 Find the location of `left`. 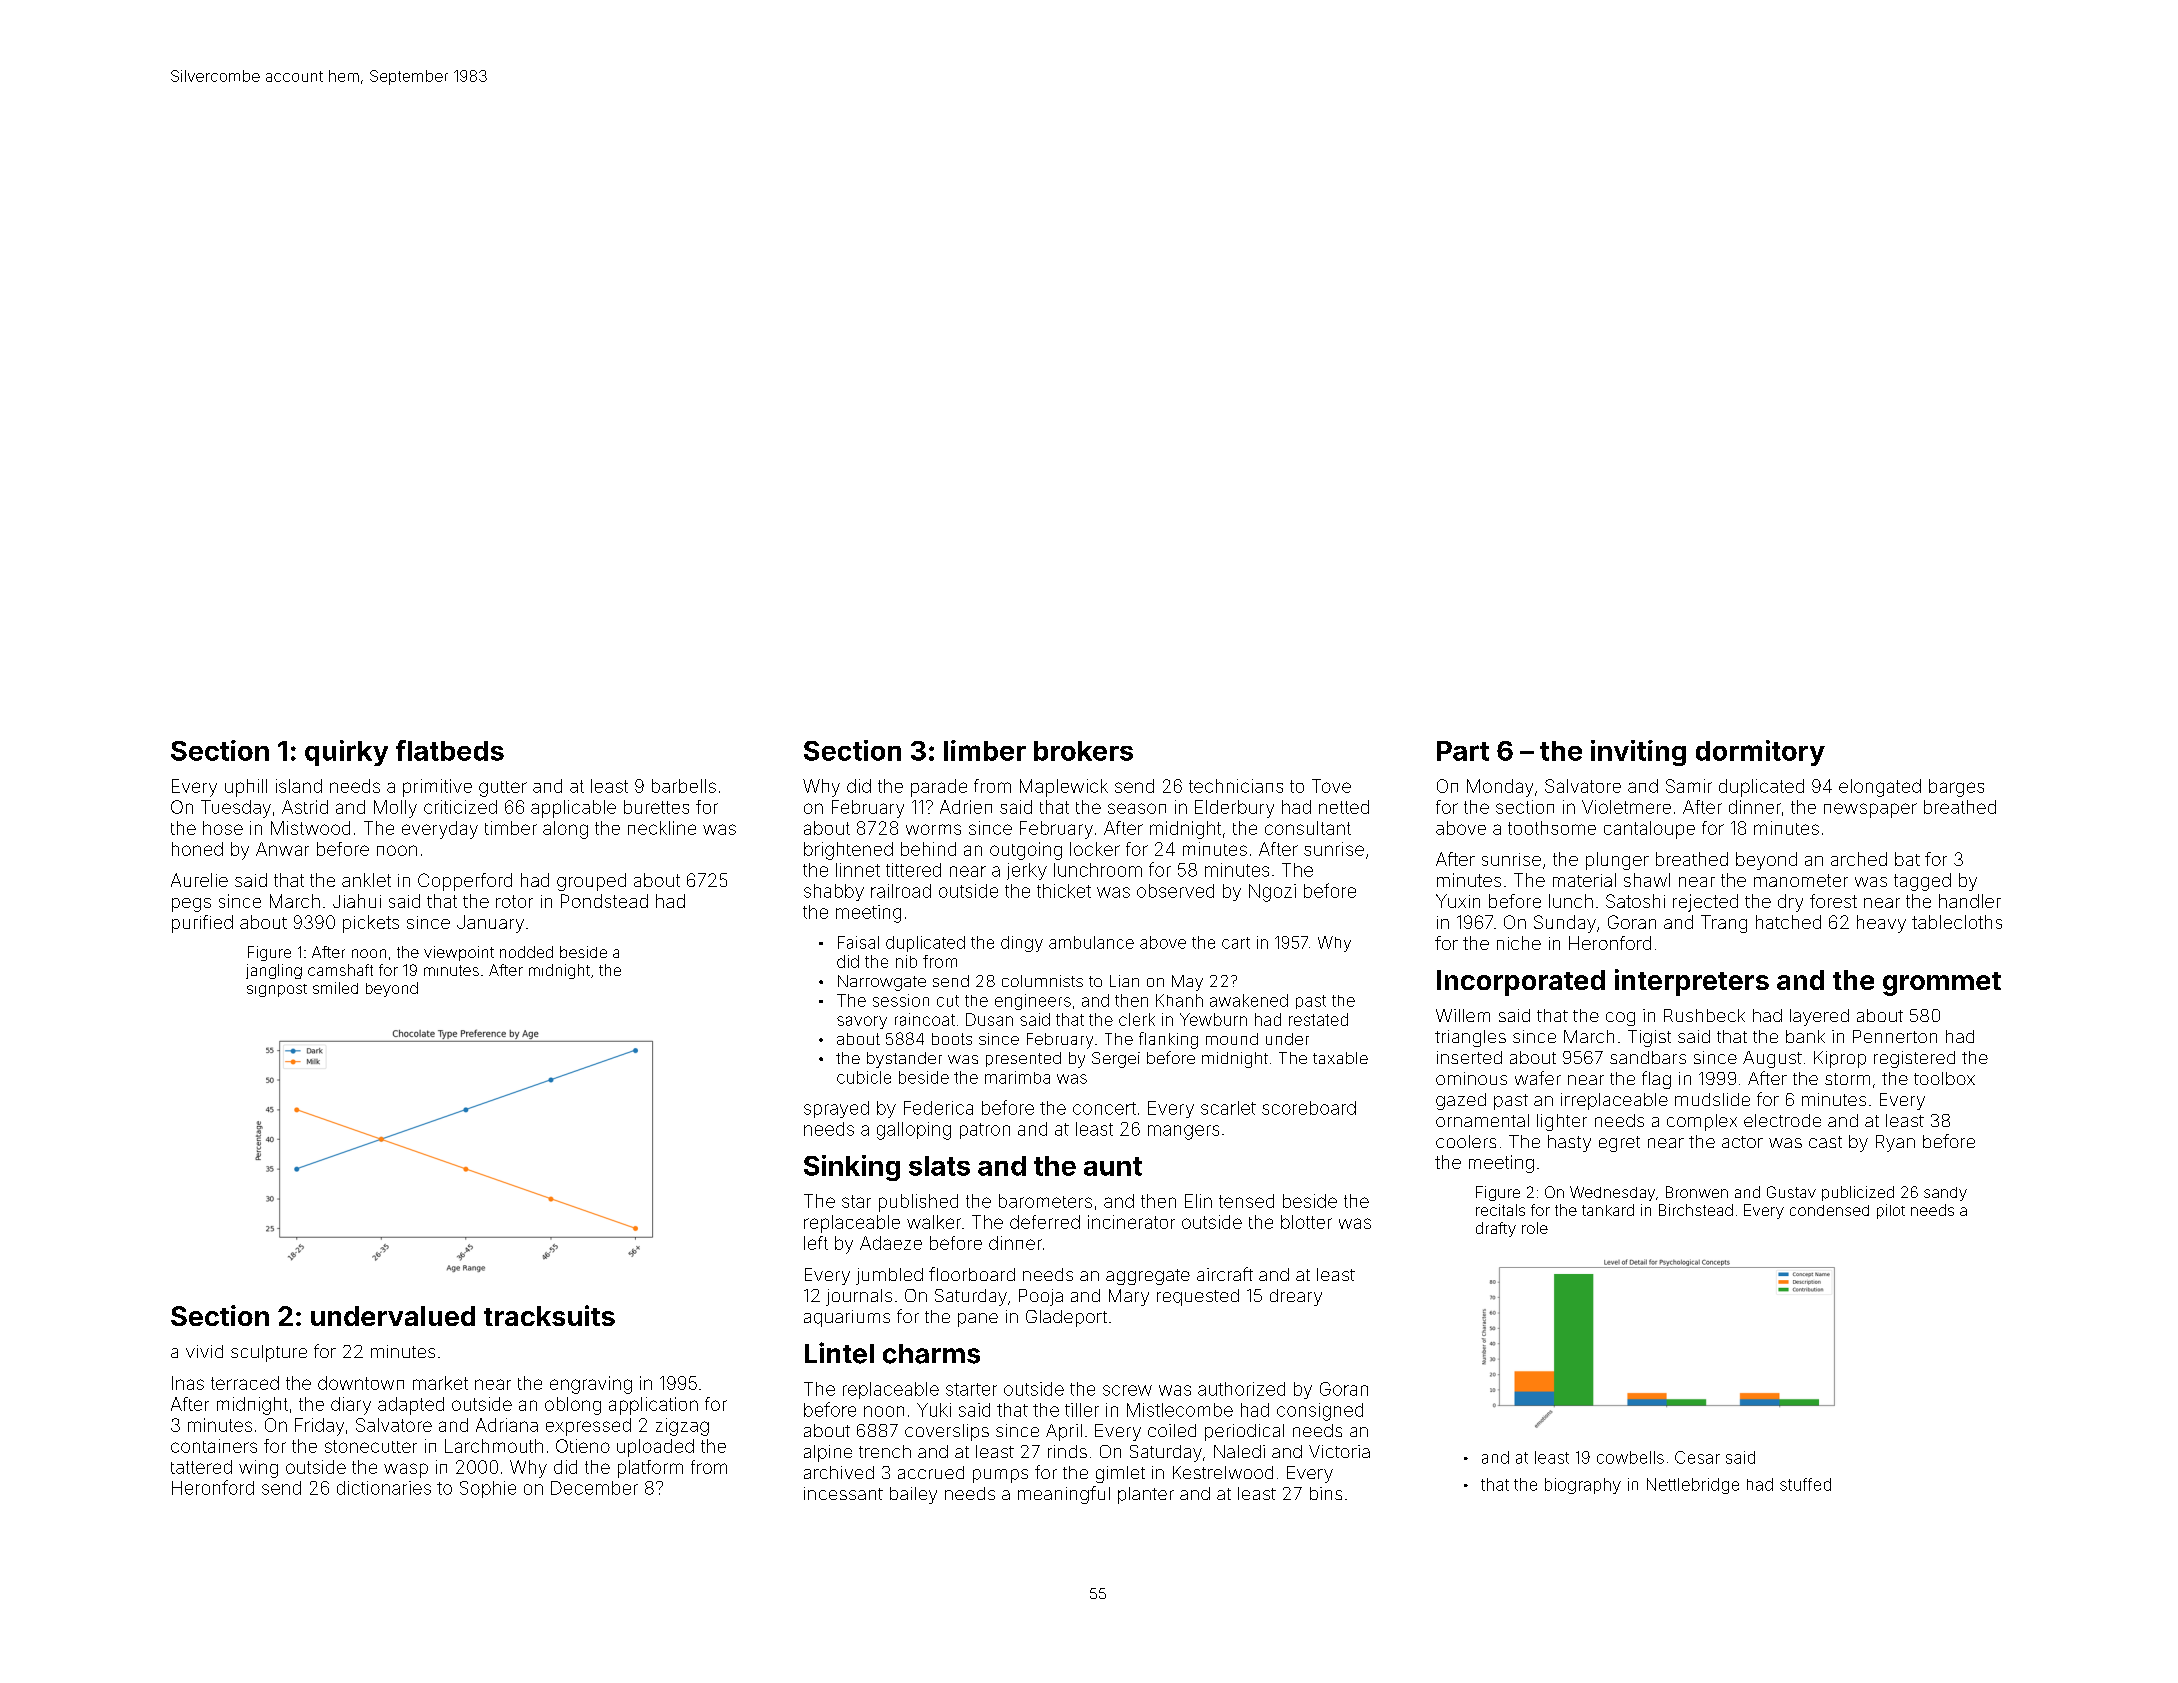

left is located at coordinates (816, 1243).
